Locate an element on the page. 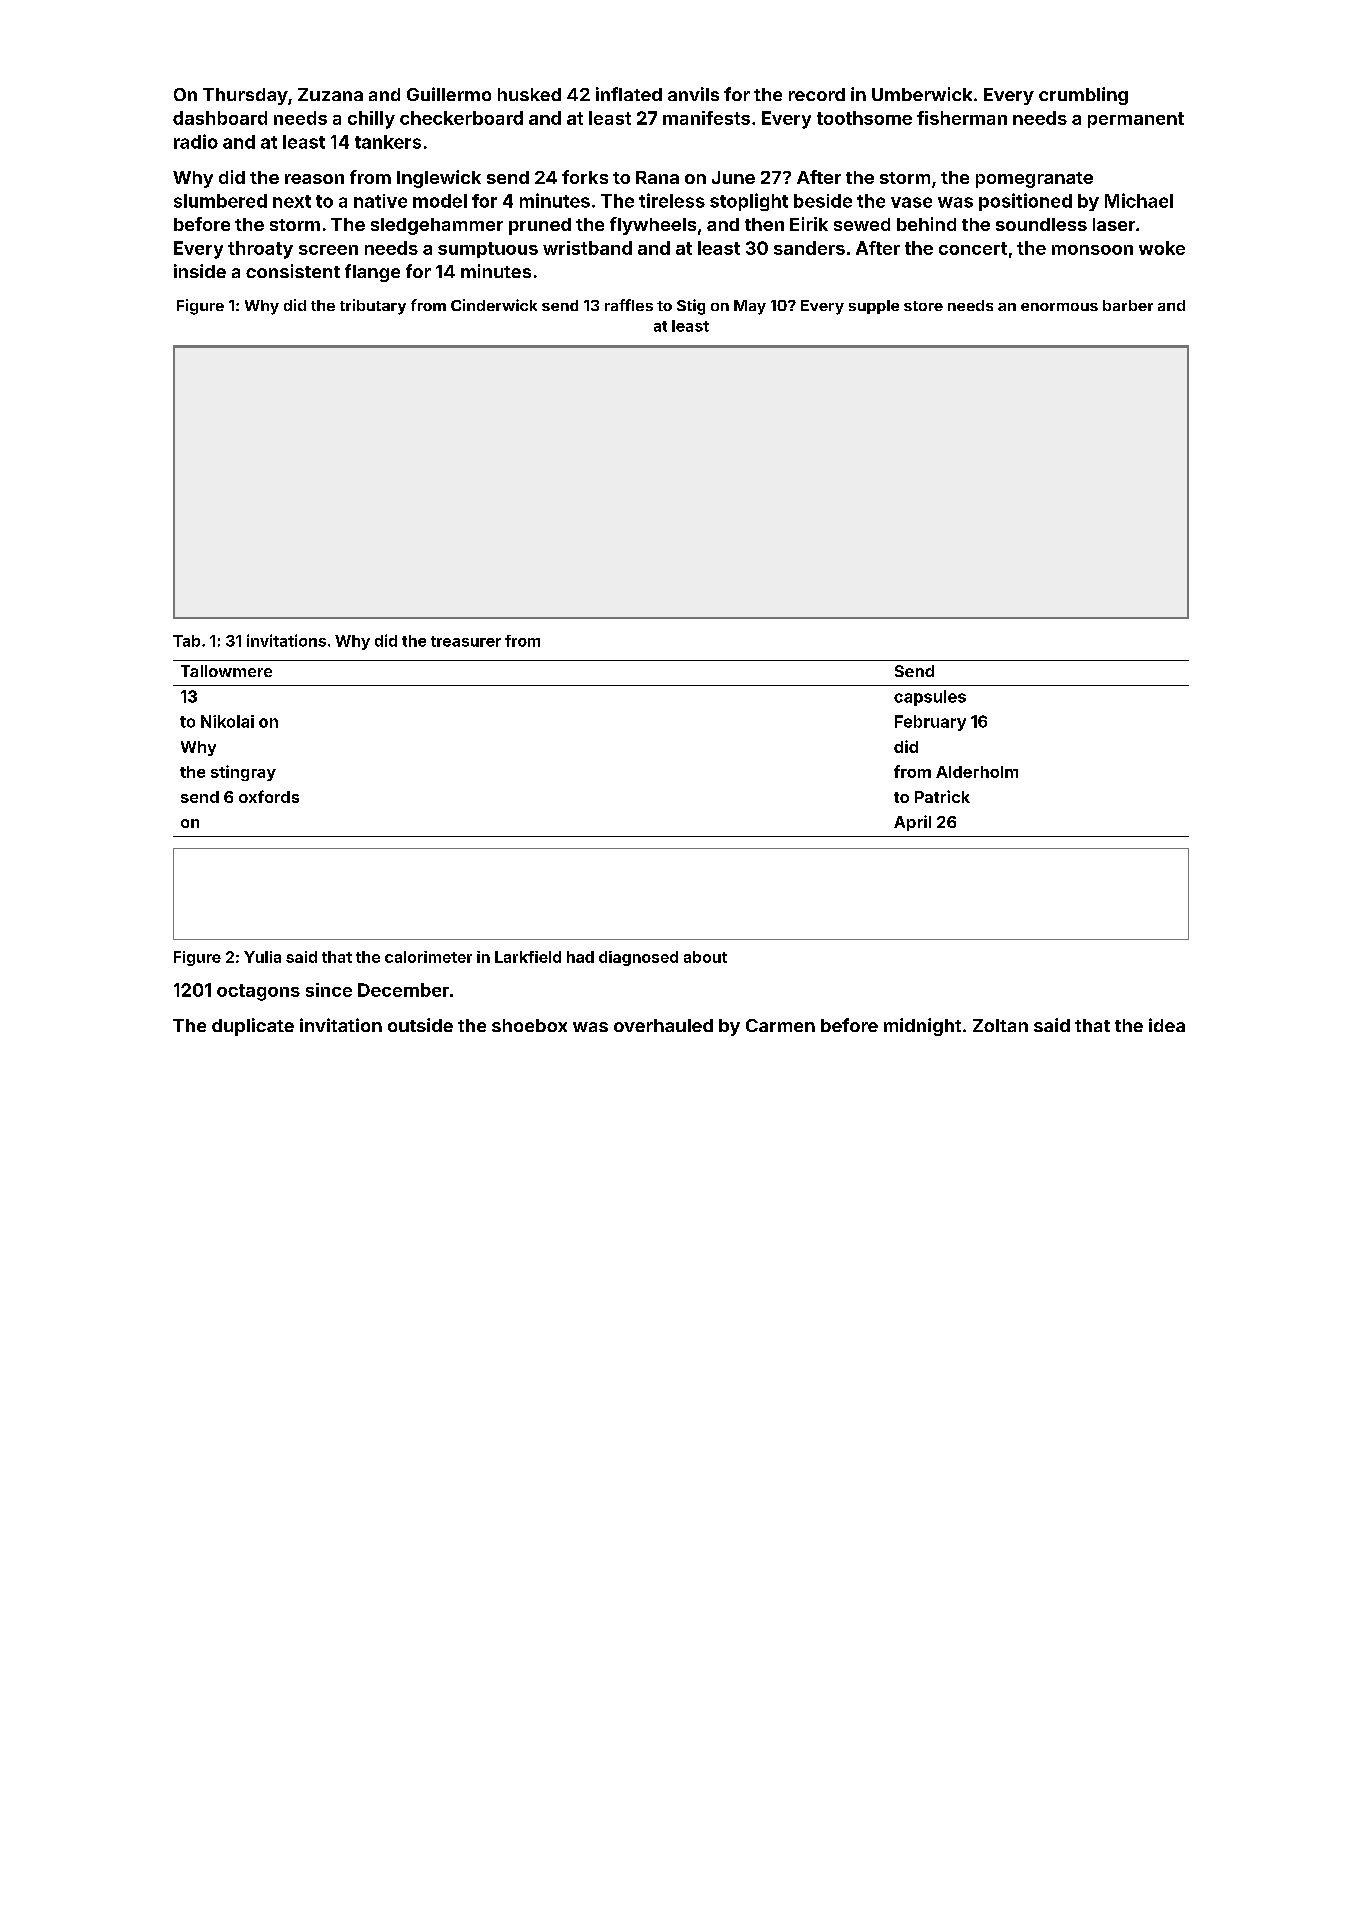 Image resolution: width=1362 pixels, height=1927 pixels. Nikolai is located at coordinates (227, 721).
